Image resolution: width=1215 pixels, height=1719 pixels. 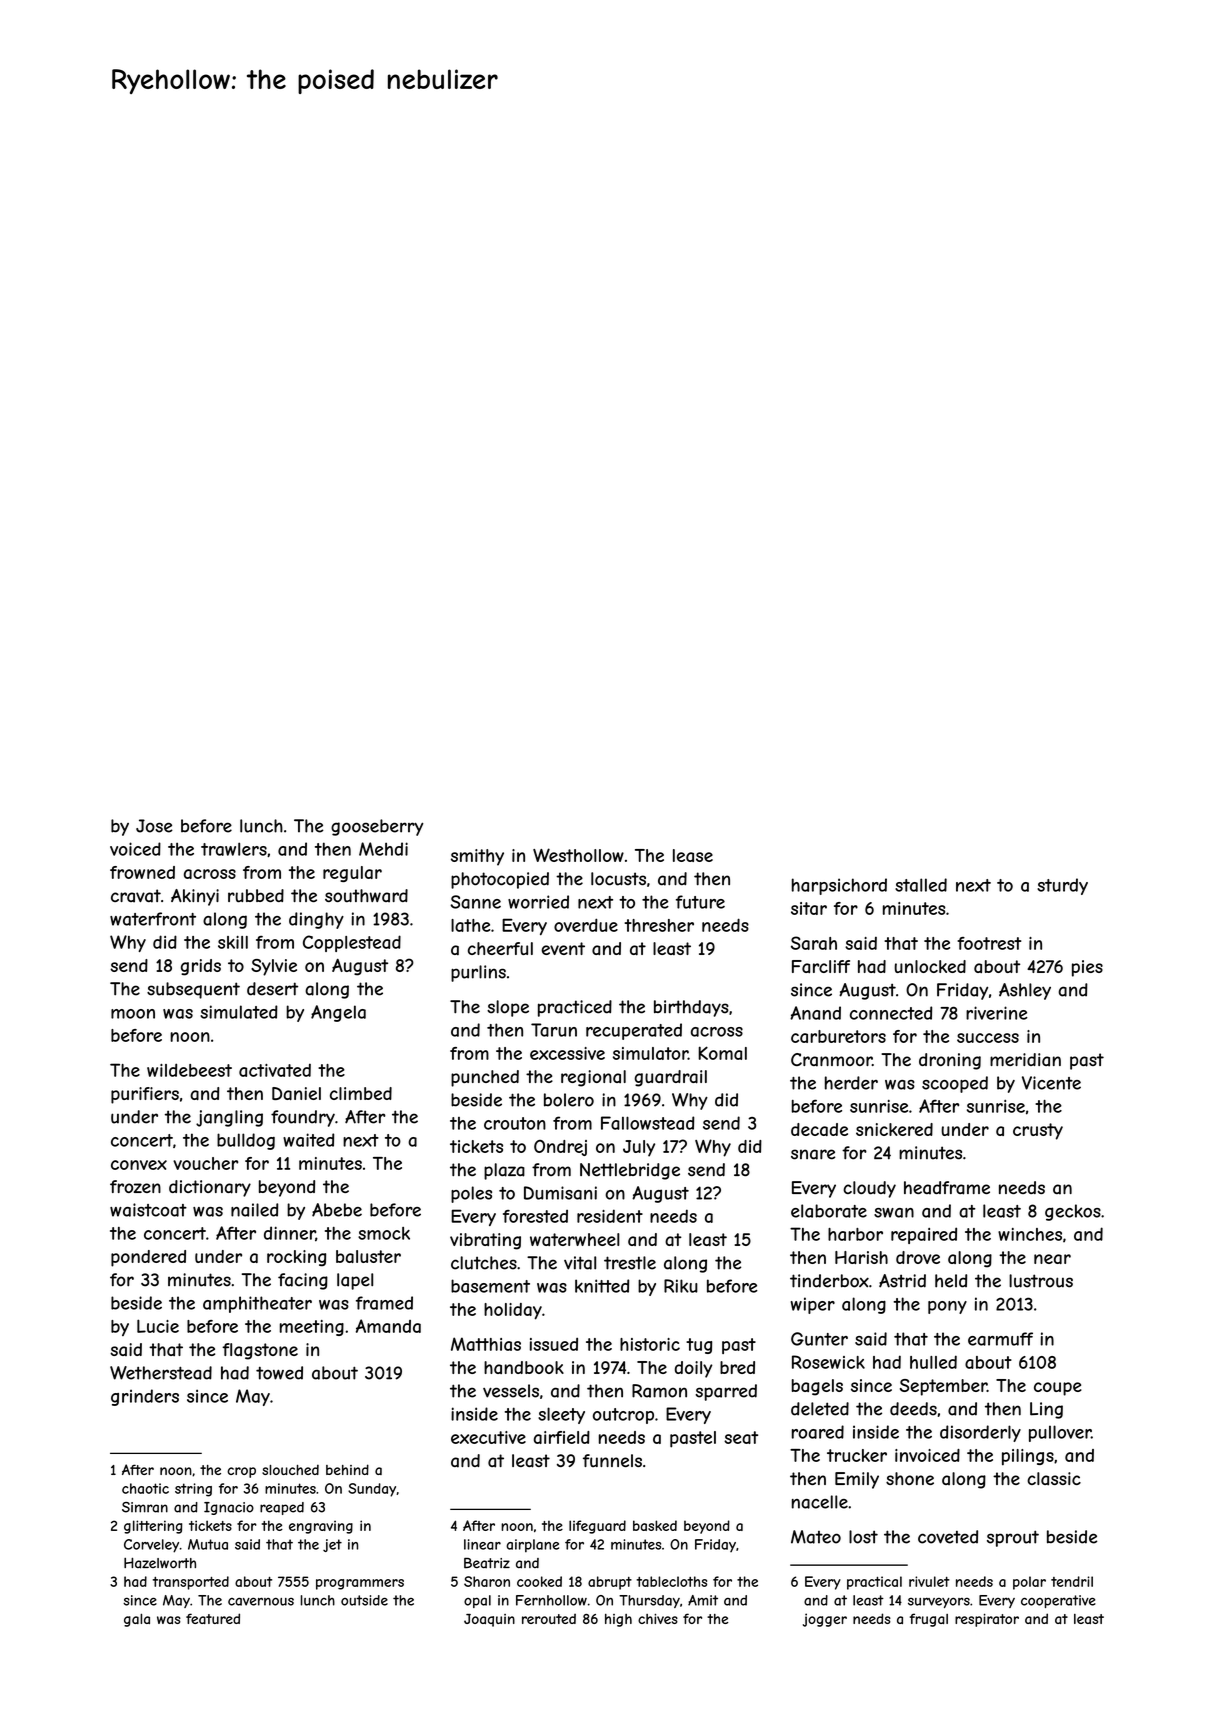 What do you see at coordinates (894, 1129) in the image?
I see `snickered` at bounding box center [894, 1129].
